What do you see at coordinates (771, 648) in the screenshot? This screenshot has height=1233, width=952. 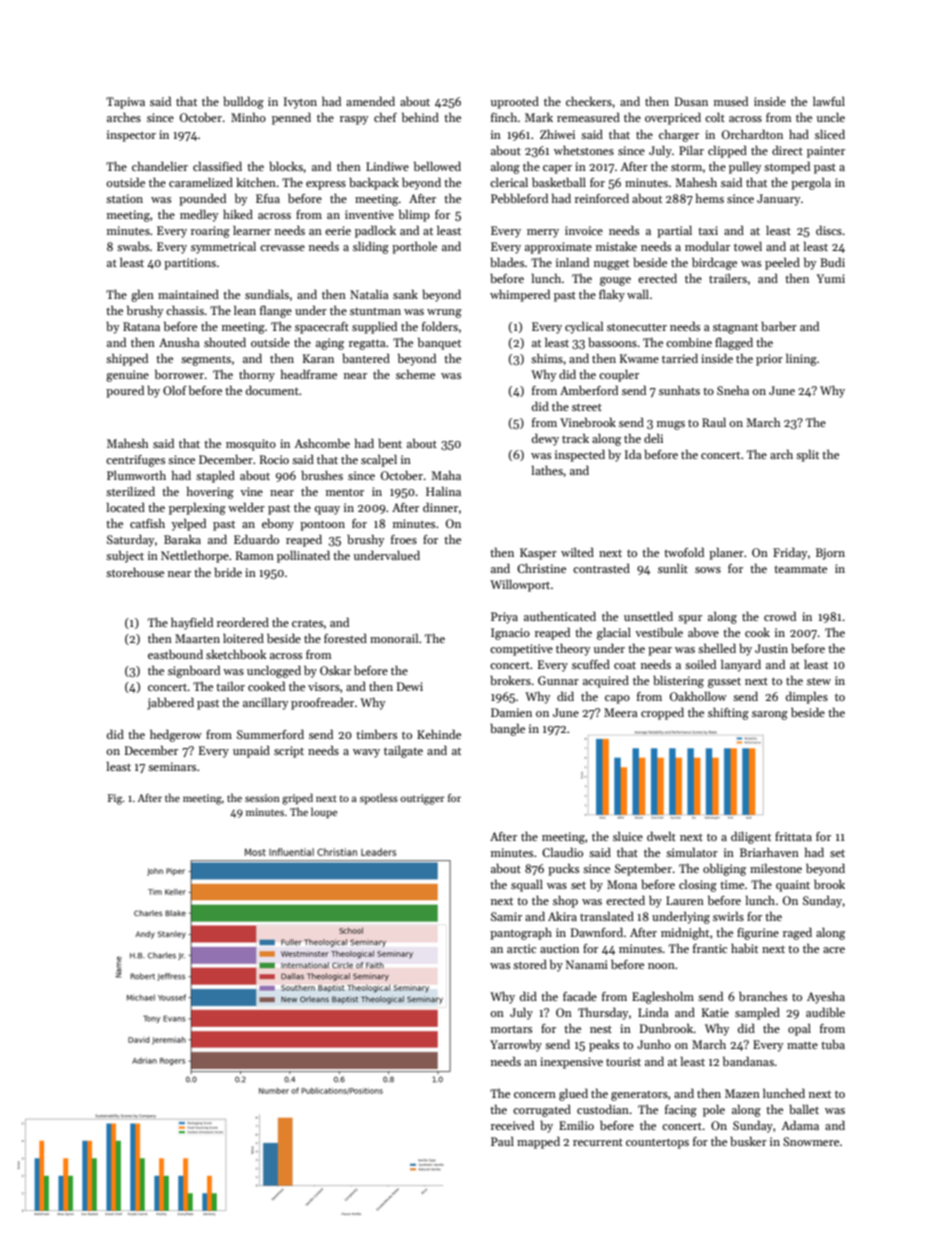 I see `Justin` at bounding box center [771, 648].
